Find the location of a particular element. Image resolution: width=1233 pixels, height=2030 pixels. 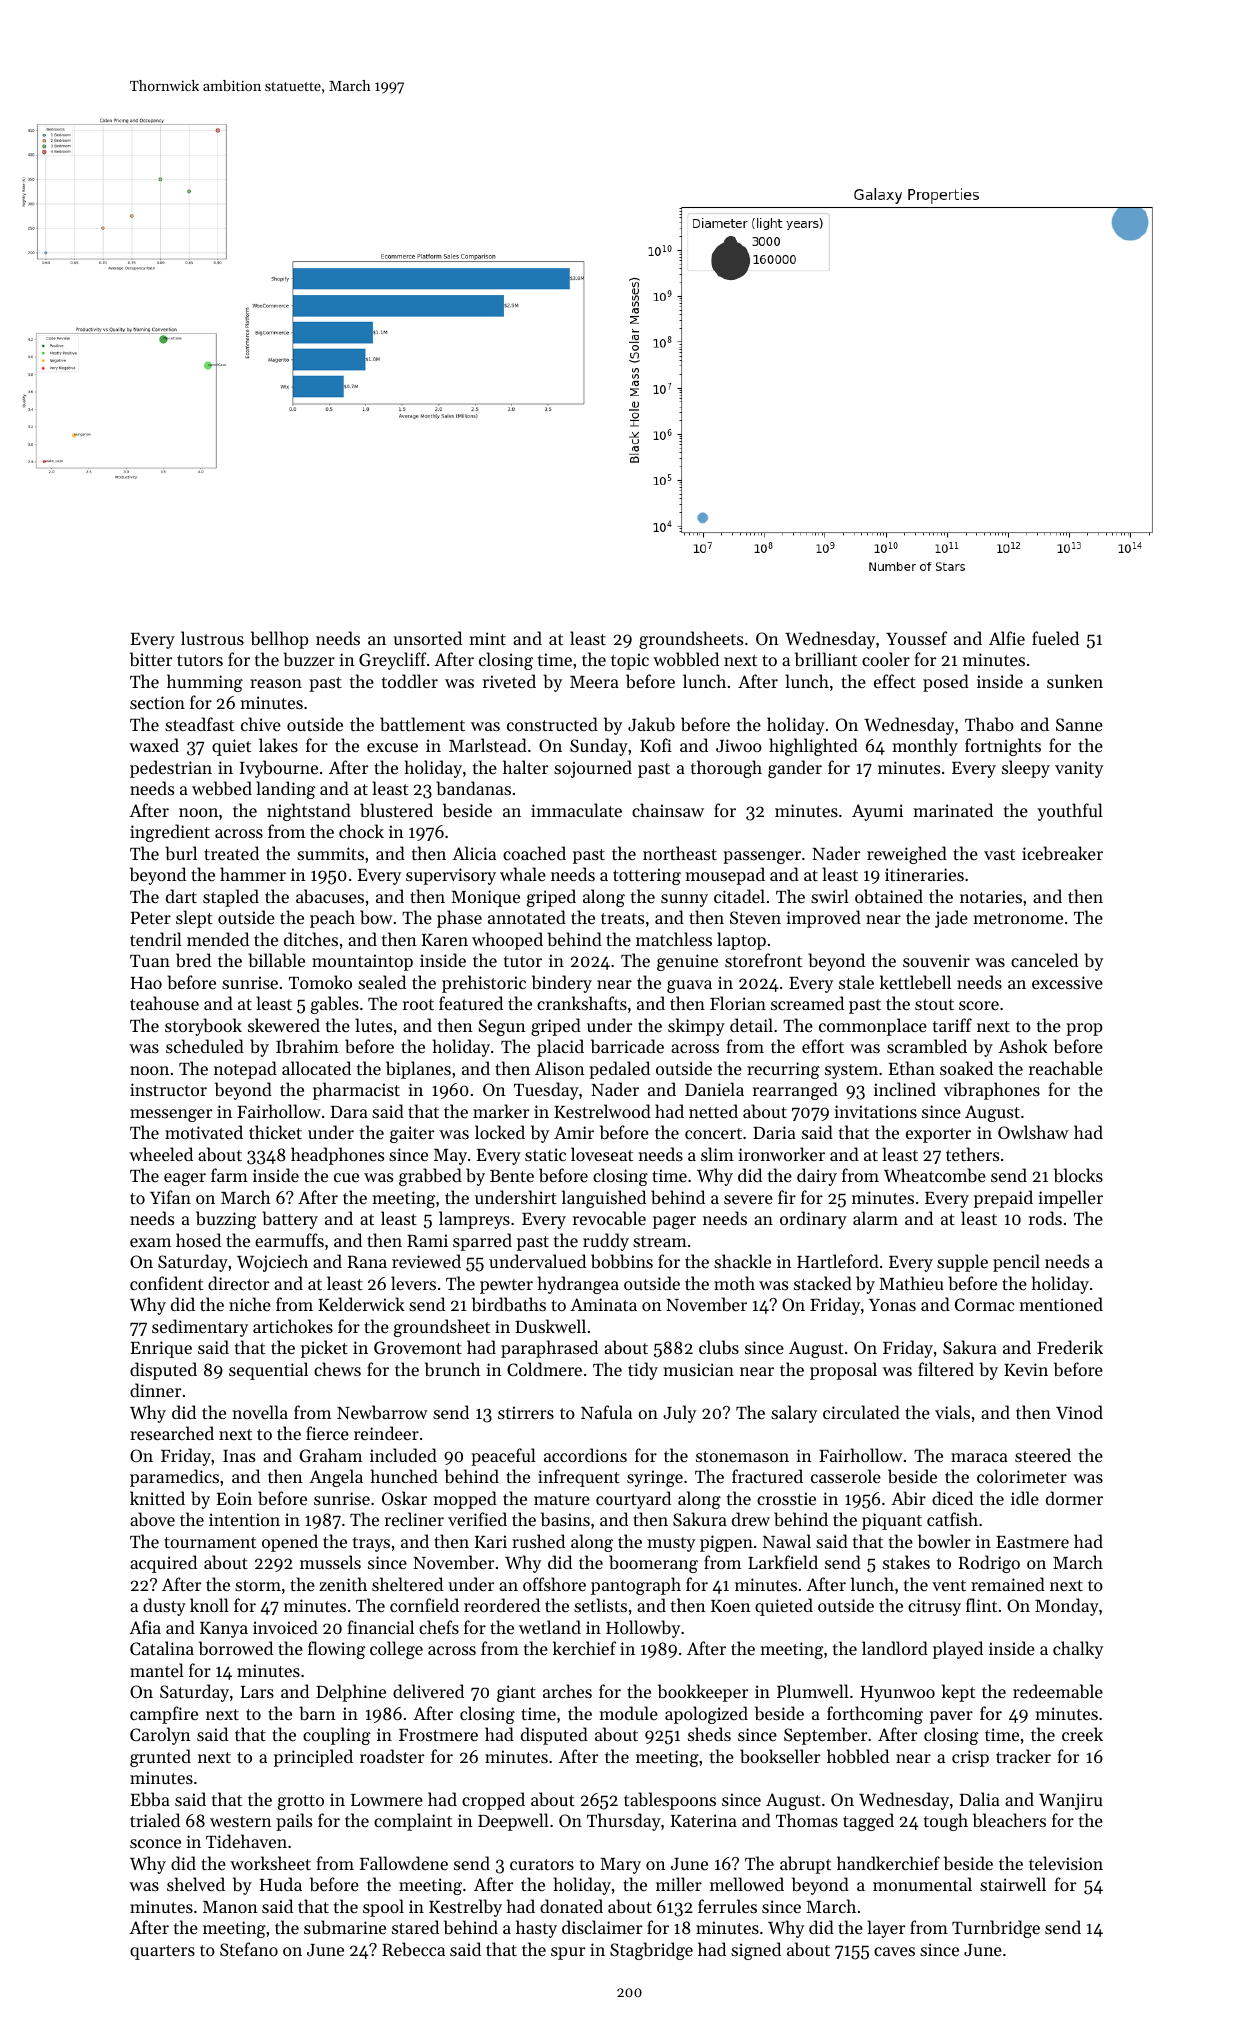

lakes is located at coordinates (278, 745).
